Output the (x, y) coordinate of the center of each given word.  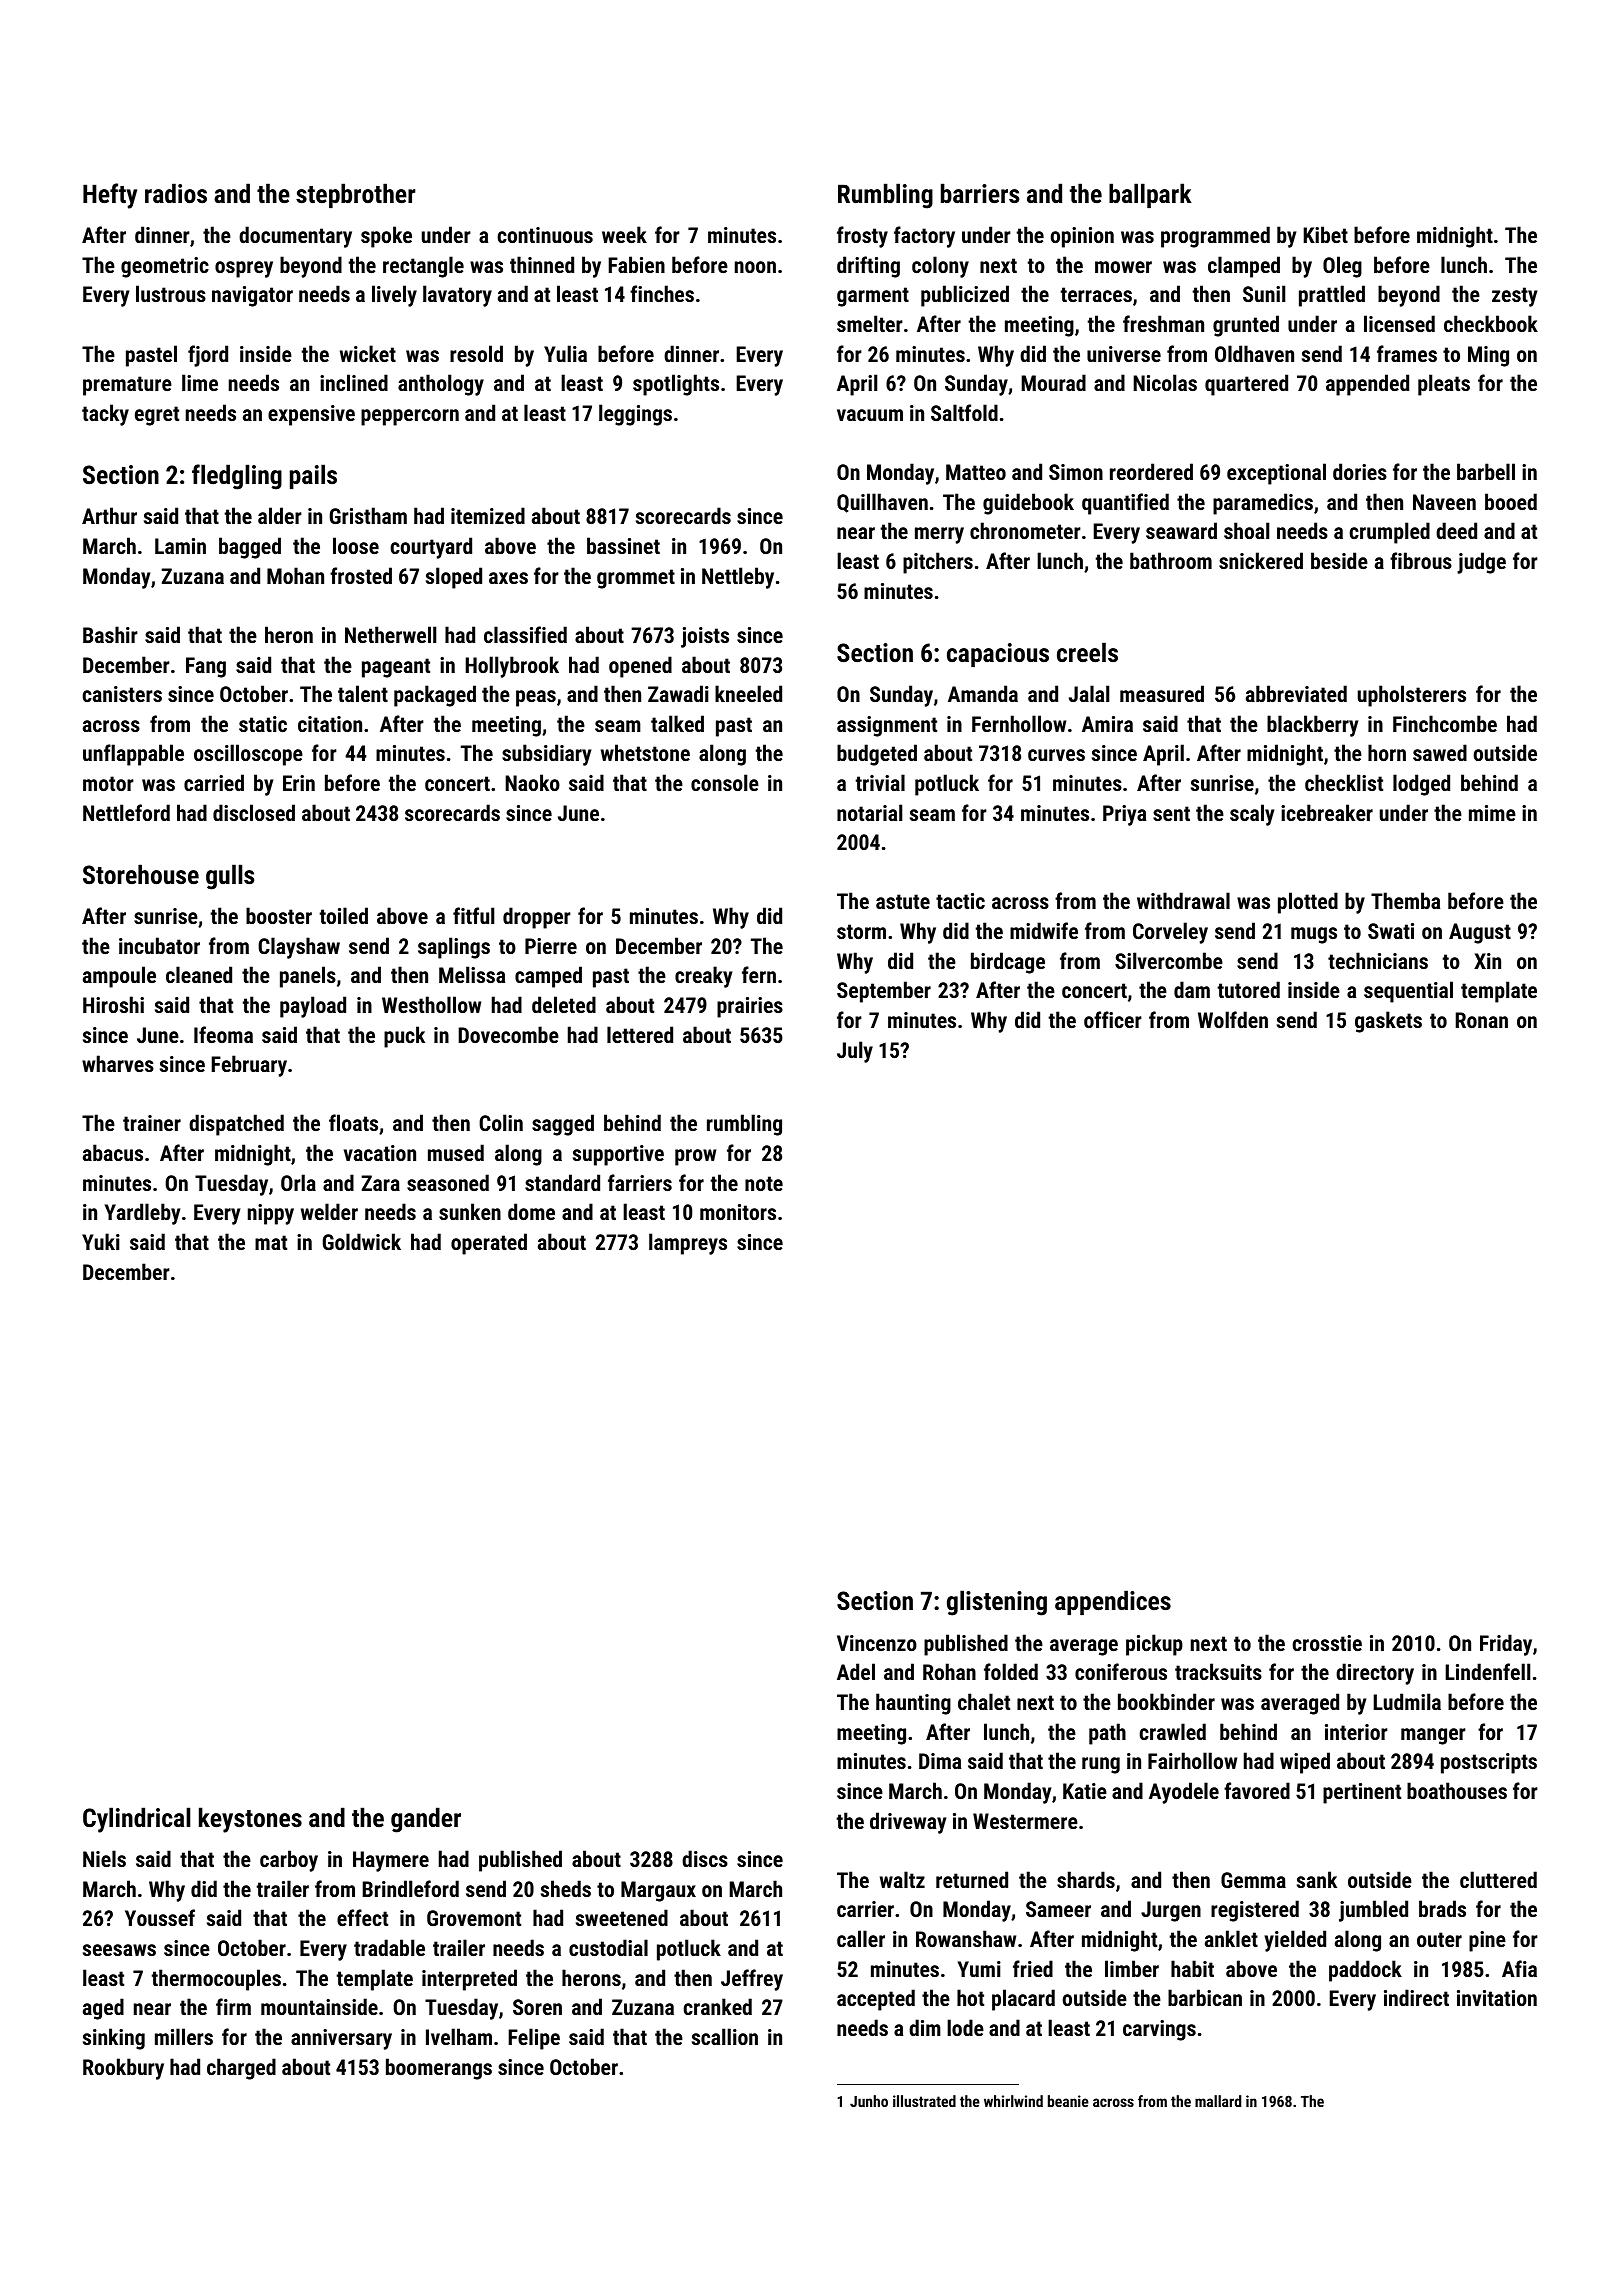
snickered (1261, 560)
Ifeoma (223, 1034)
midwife (1044, 930)
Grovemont (474, 1918)
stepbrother (356, 195)
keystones (250, 1820)
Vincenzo (877, 1643)
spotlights (676, 385)
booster (279, 915)
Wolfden (1233, 1019)
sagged (563, 1125)
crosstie (1327, 1643)
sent (1171, 813)
